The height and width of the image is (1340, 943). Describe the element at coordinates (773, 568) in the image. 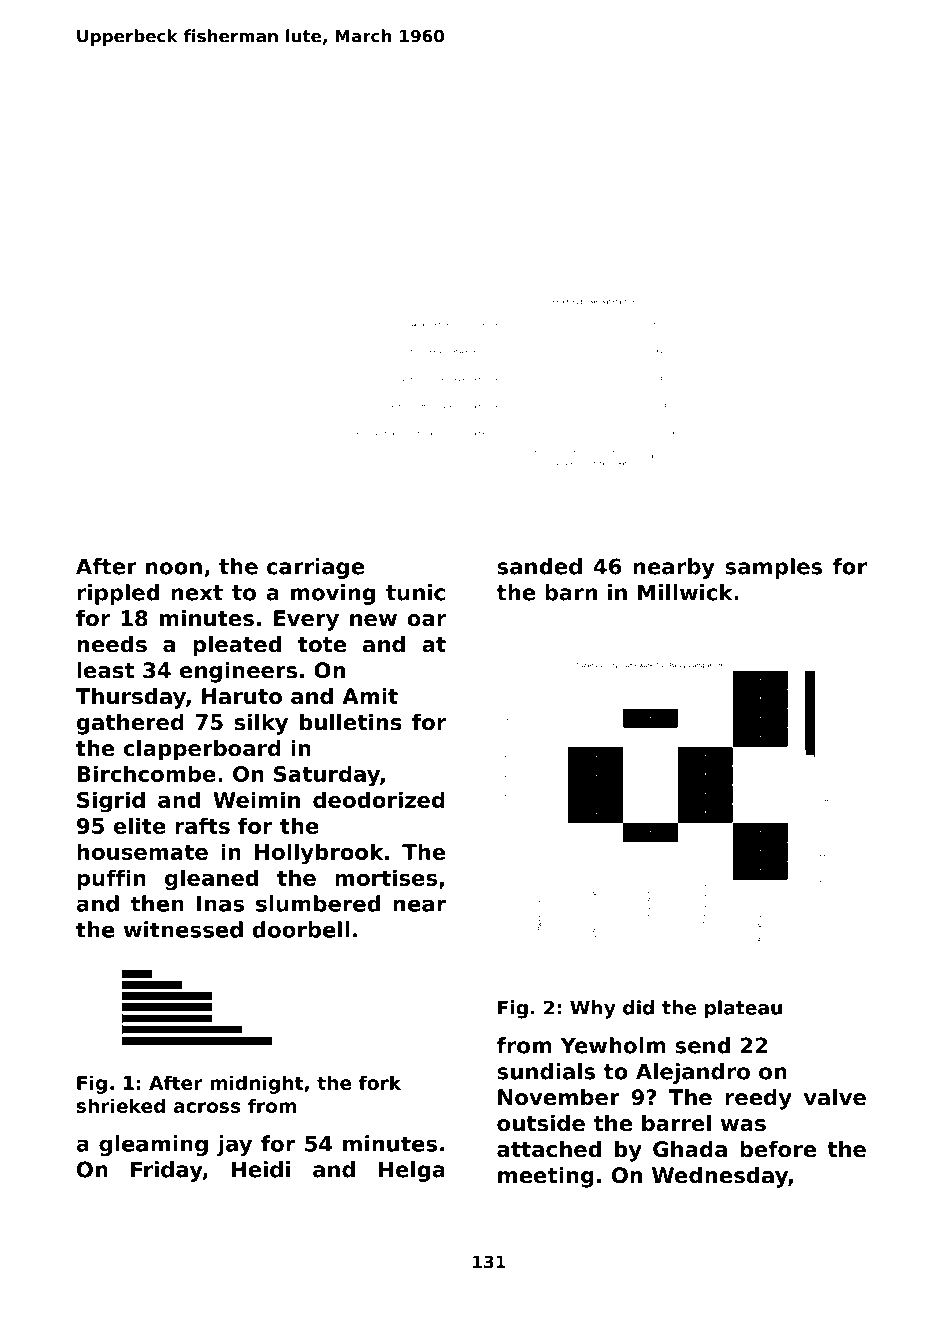

I see `samples` at that location.
